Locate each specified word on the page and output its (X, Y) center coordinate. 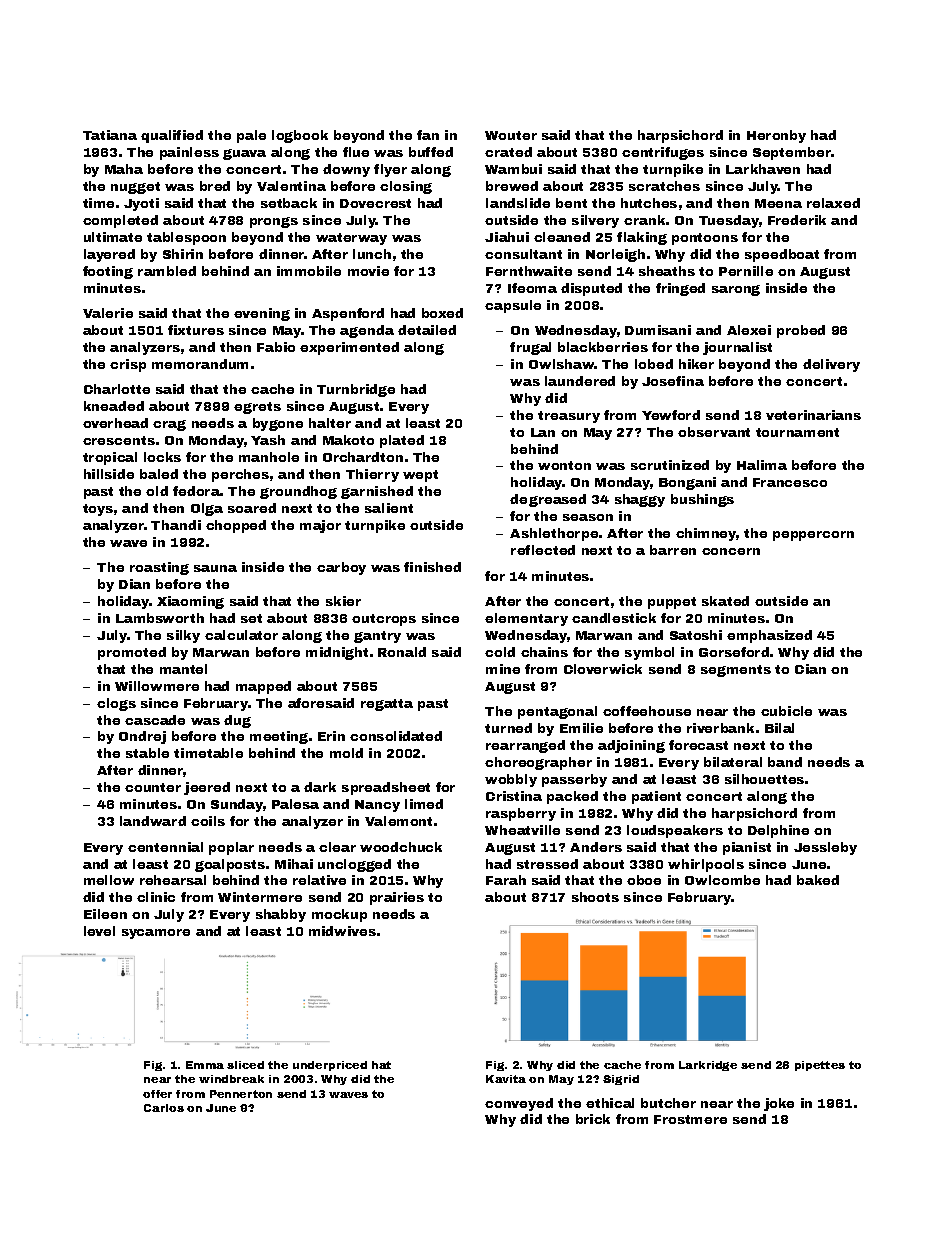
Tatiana (110, 135)
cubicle (786, 711)
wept (420, 476)
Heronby (776, 136)
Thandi (176, 525)
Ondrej (142, 737)
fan (428, 135)
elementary (526, 619)
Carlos (164, 1108)
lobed (654, 364)
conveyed (519, 1104)
